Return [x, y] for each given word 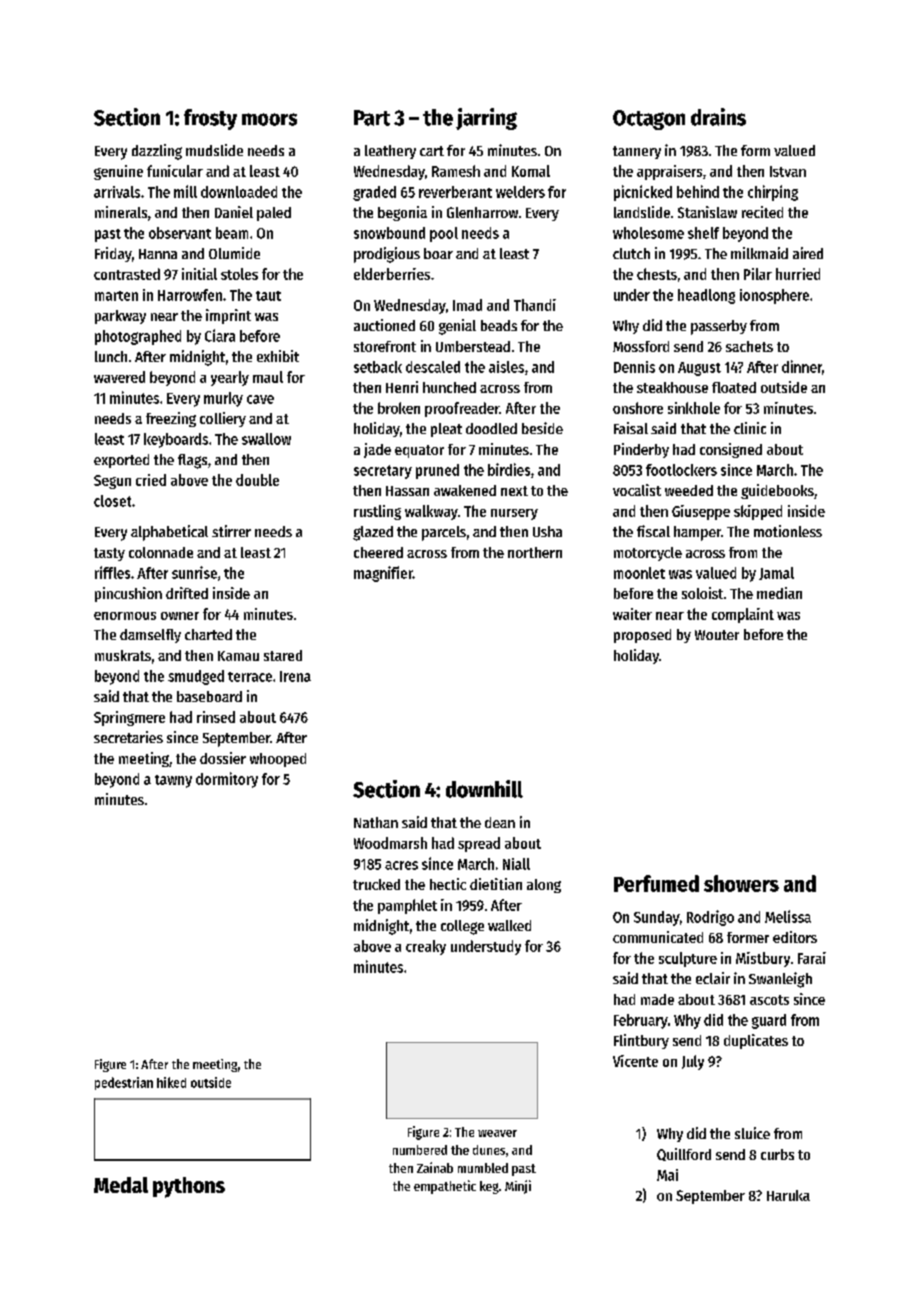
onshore [638, 408]
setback [378, 367]
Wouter [717, 635]
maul [268, 377]
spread [479, 844]
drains [718, 117]
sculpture [688, 959]
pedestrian [124, 1083]
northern [535, 552]
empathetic [445, 1187]
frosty [210, 119]
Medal [121, 1185]
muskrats [123, 655]
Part [372, 118]
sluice [752, 1133]
